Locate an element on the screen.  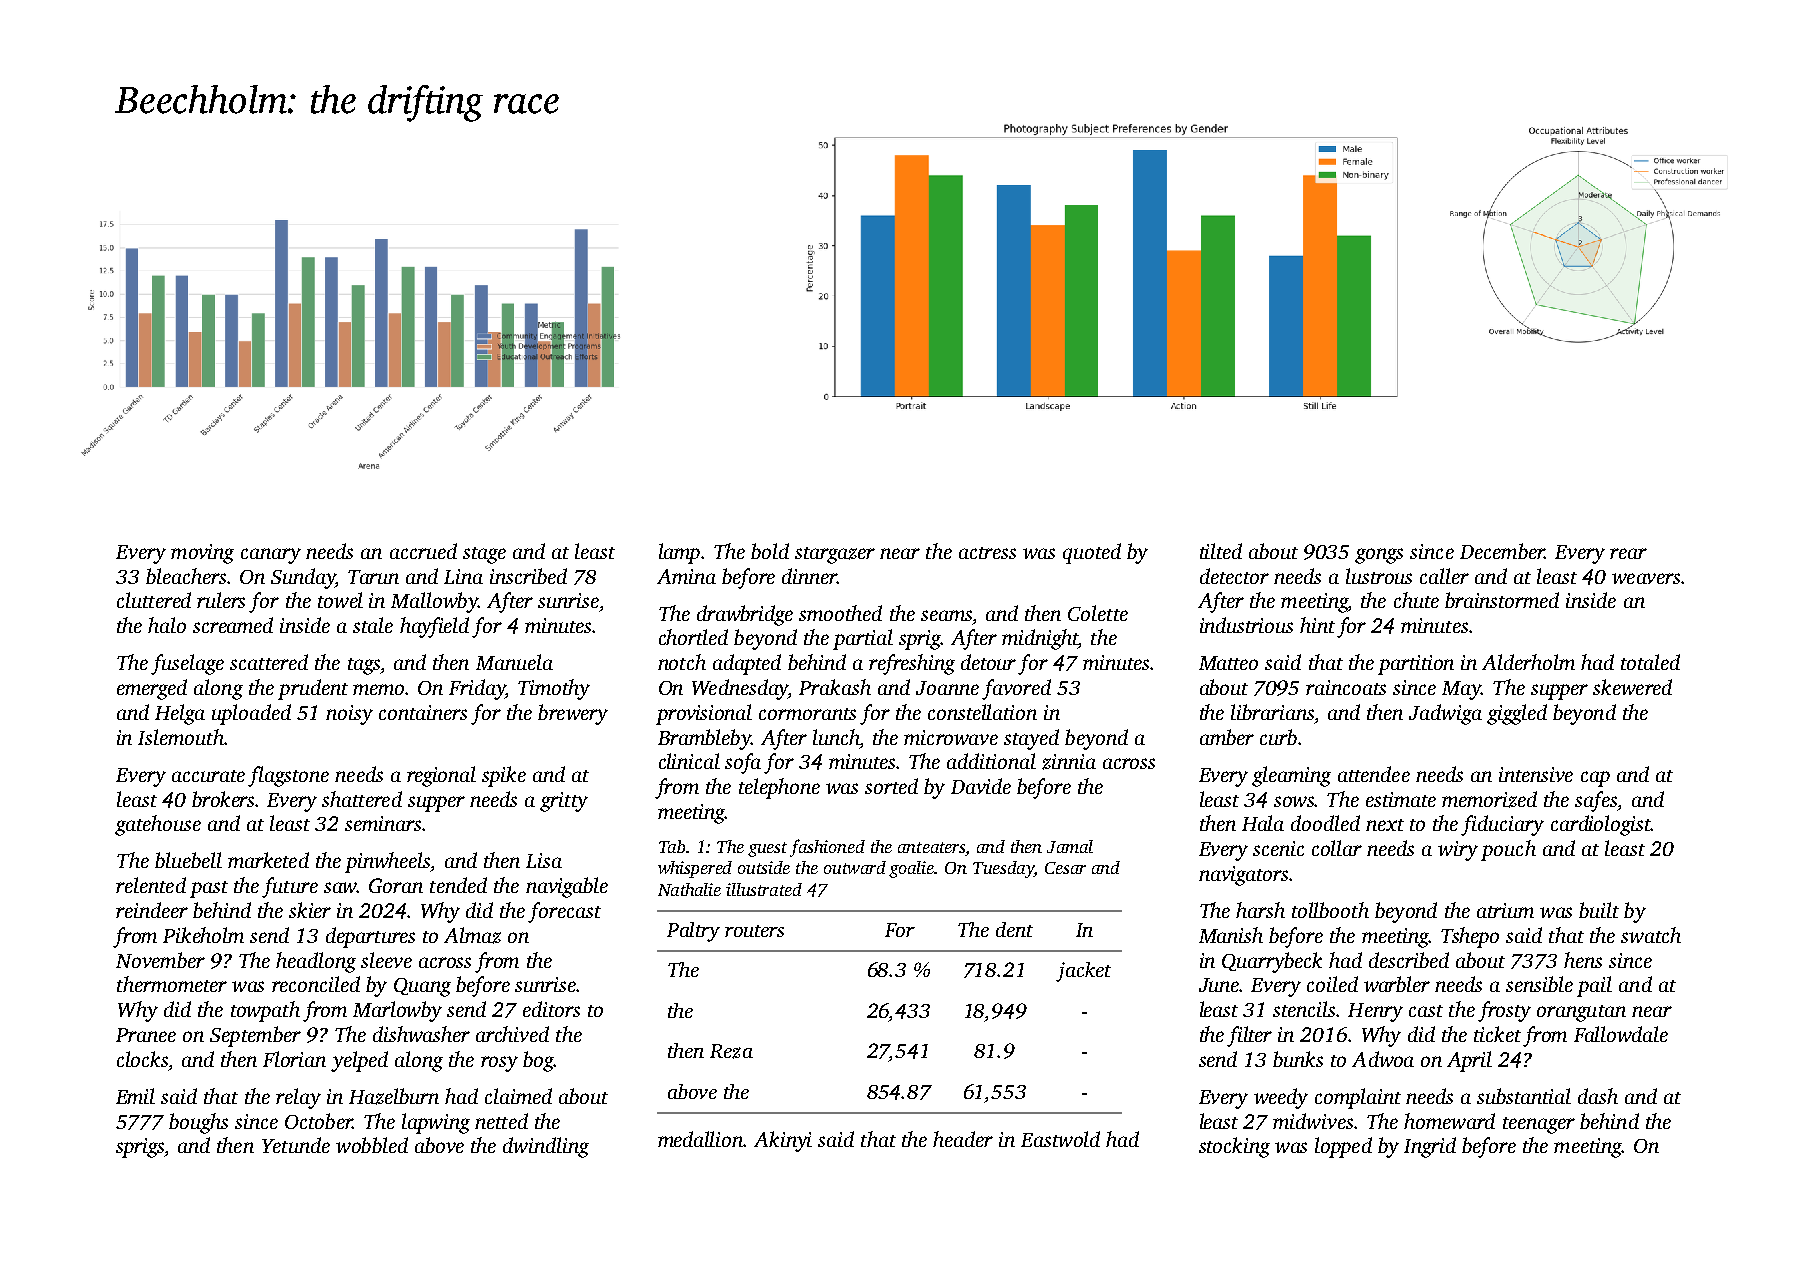
Akinyi is located at coordinates (783, 1141).
